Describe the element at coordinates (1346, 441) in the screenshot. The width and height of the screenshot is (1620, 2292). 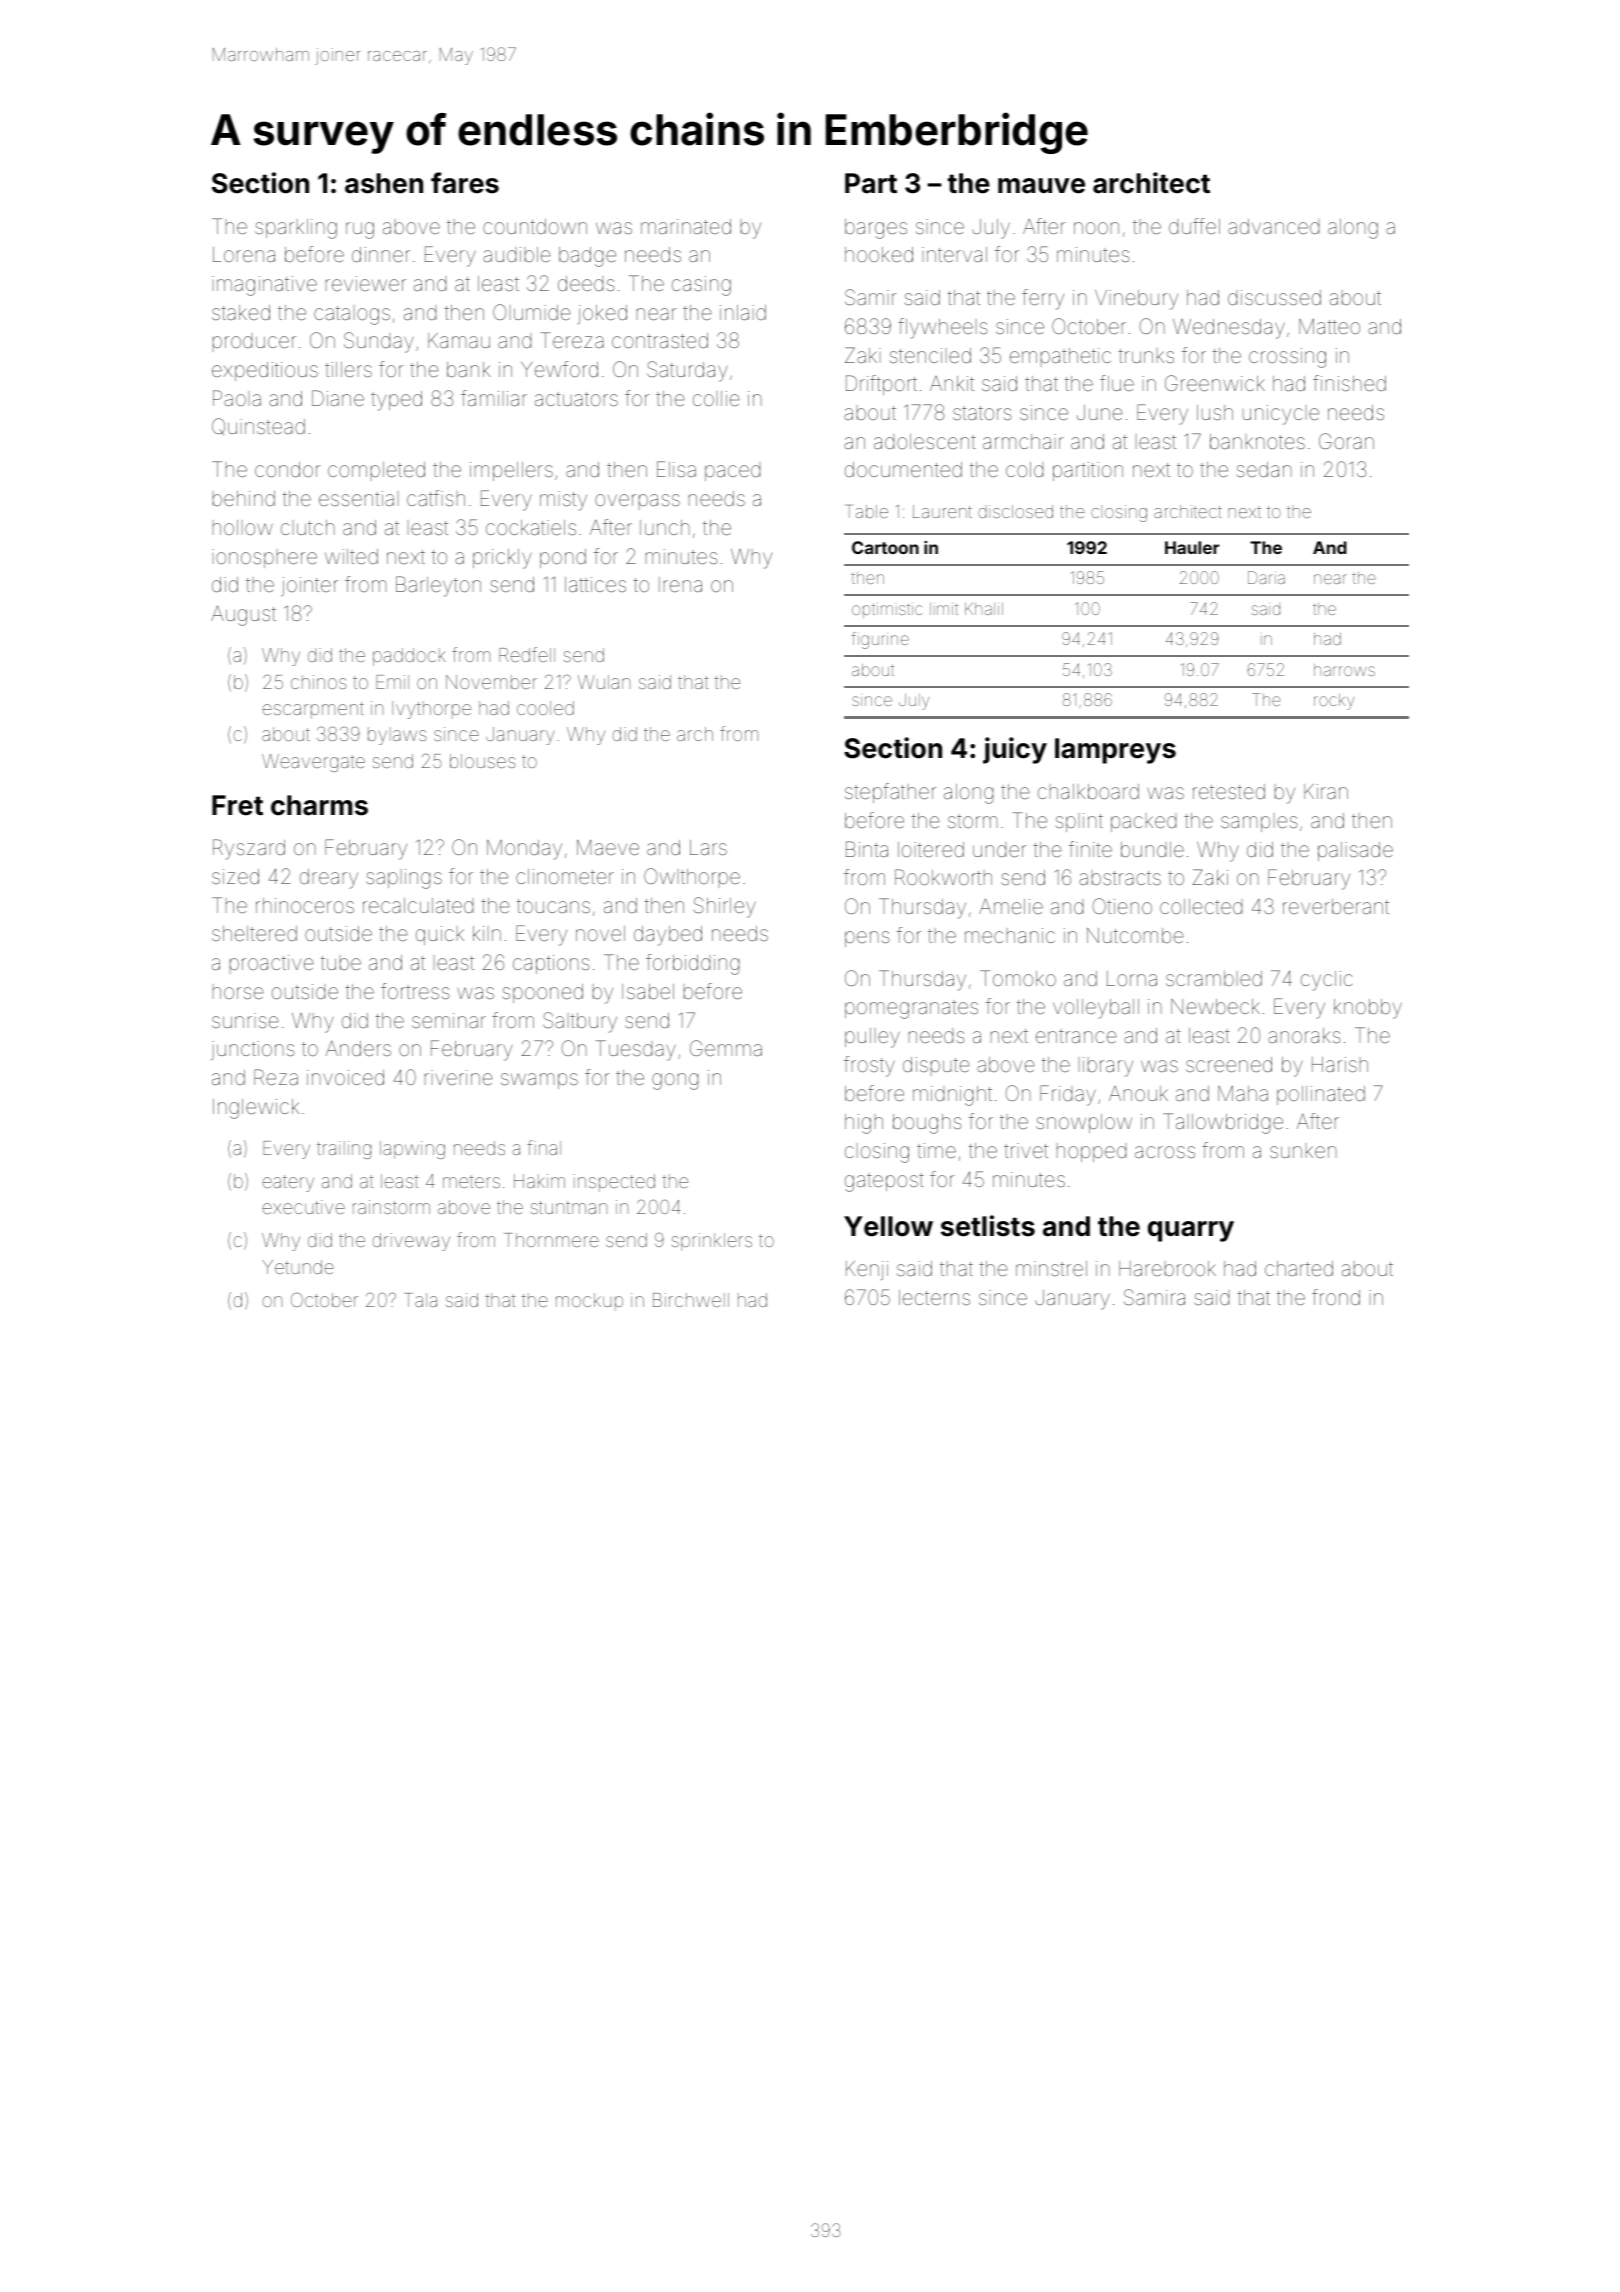
I see `Goran` at that location.
